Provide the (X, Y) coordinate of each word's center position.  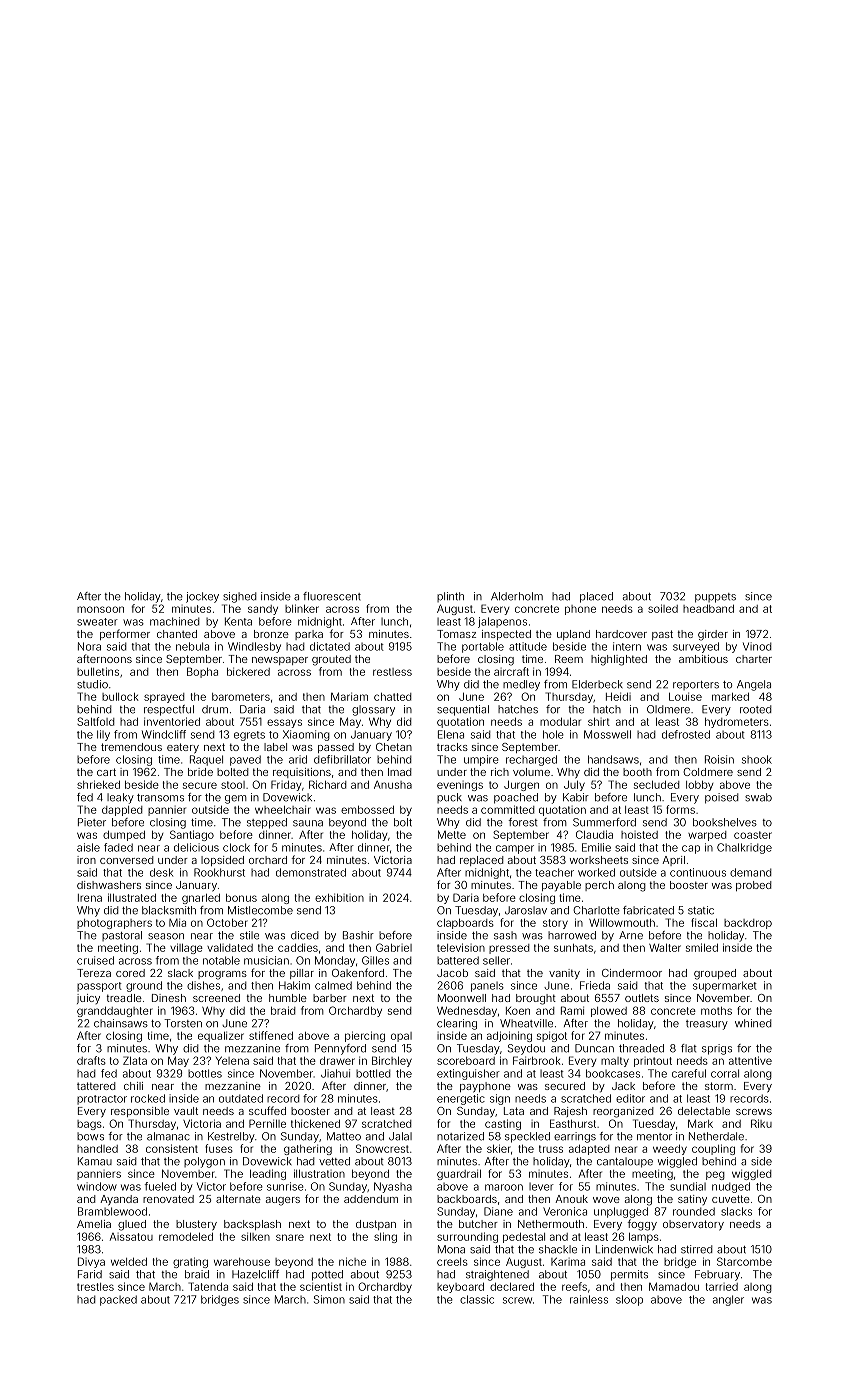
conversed (127, 860)
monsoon (100, 609)
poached (516, 798)
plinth (450, 597)
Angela (754, 685)
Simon (329, 1299)
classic (477, 1299)
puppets (715, 598)
